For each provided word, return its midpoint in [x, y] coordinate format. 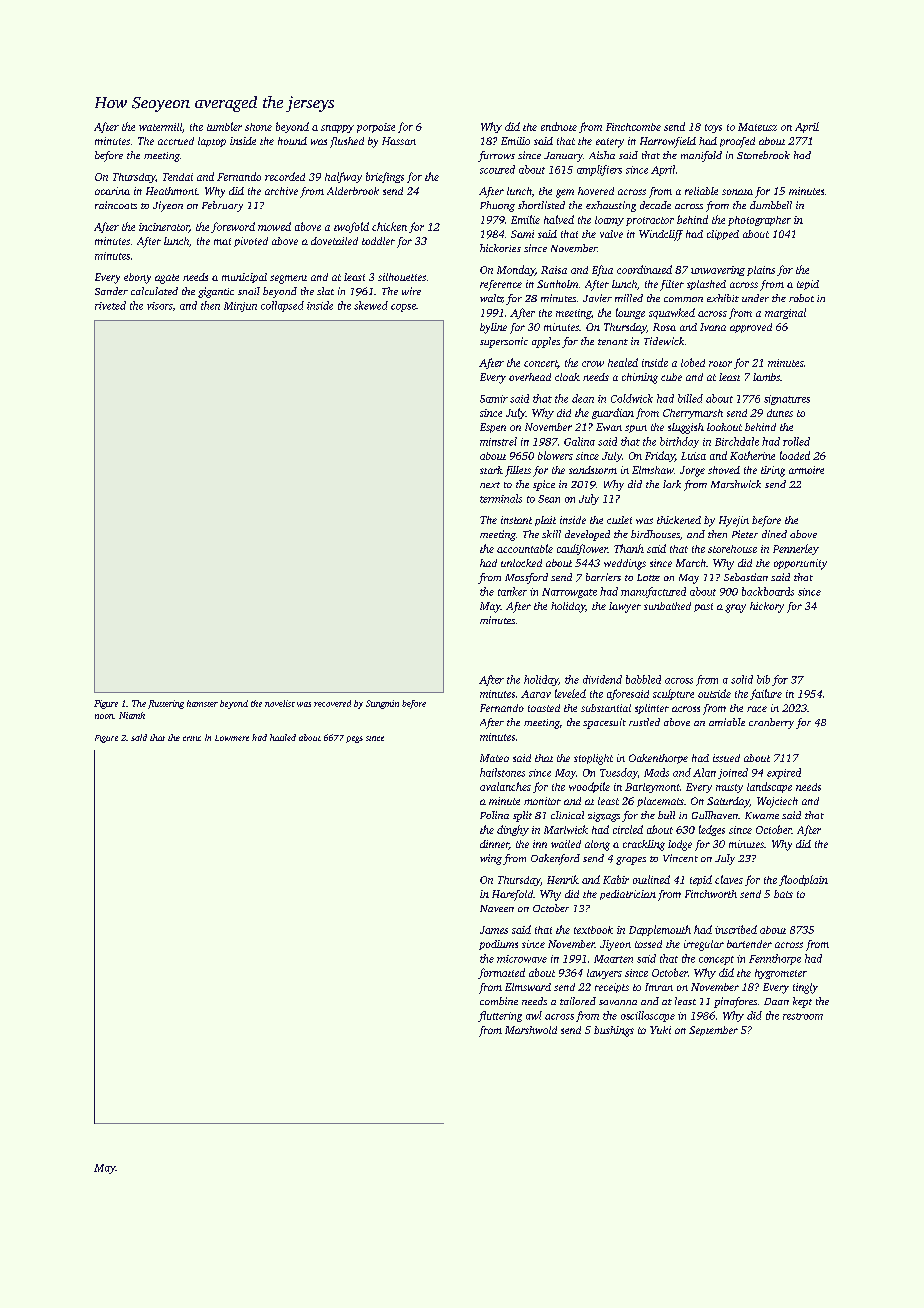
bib [763, 679]
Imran [659, 987]
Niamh [132, 715]
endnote [559, 126]
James [494, 930]
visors [160, 306]
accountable [525, 548]
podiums [498, 945]
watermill [160, 127]
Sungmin [382, 704]
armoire [806, 470]
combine [499, 1001]
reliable [701, 191]
